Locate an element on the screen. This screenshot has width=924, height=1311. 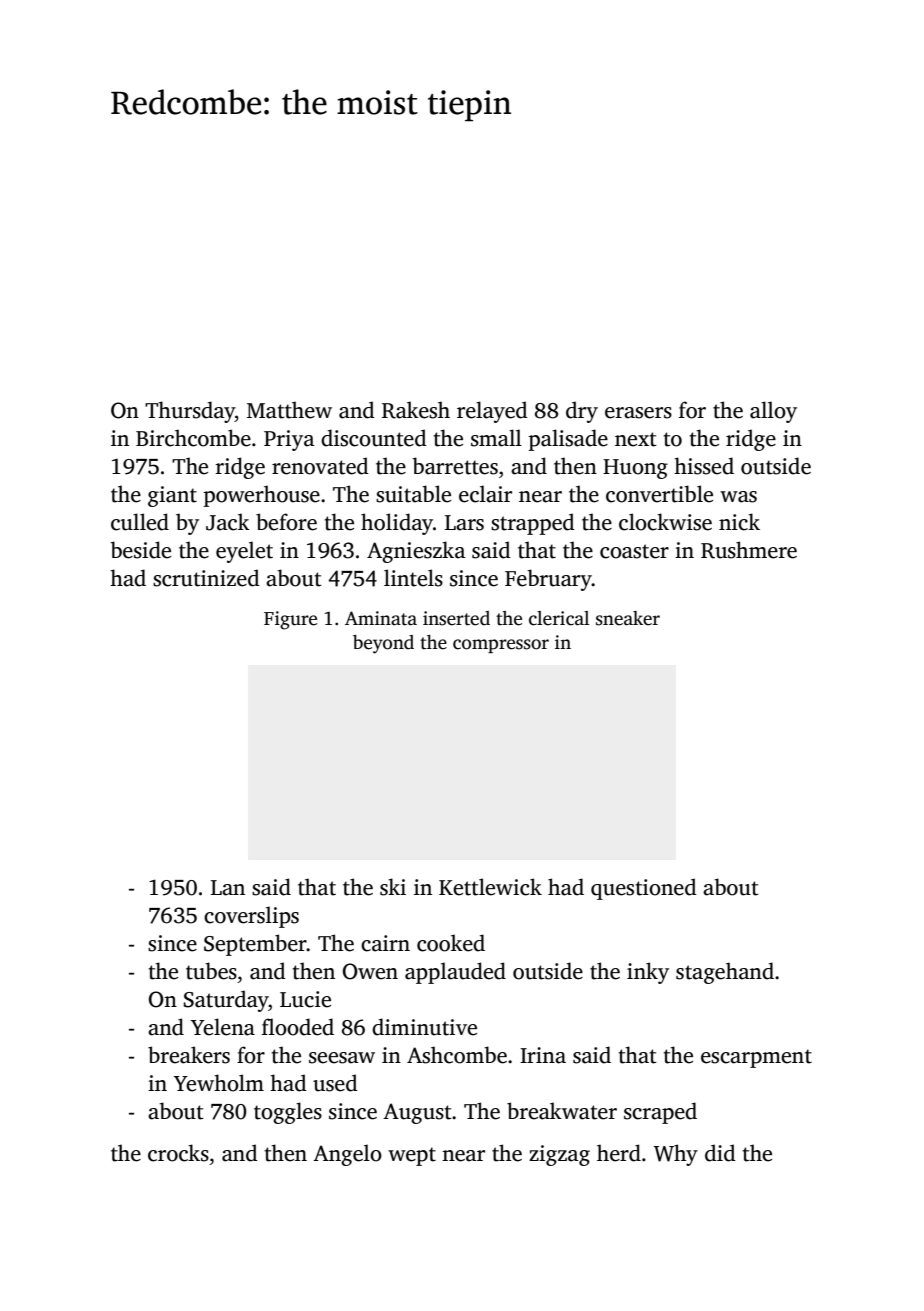
nick is located at coordinates (739, 522).
